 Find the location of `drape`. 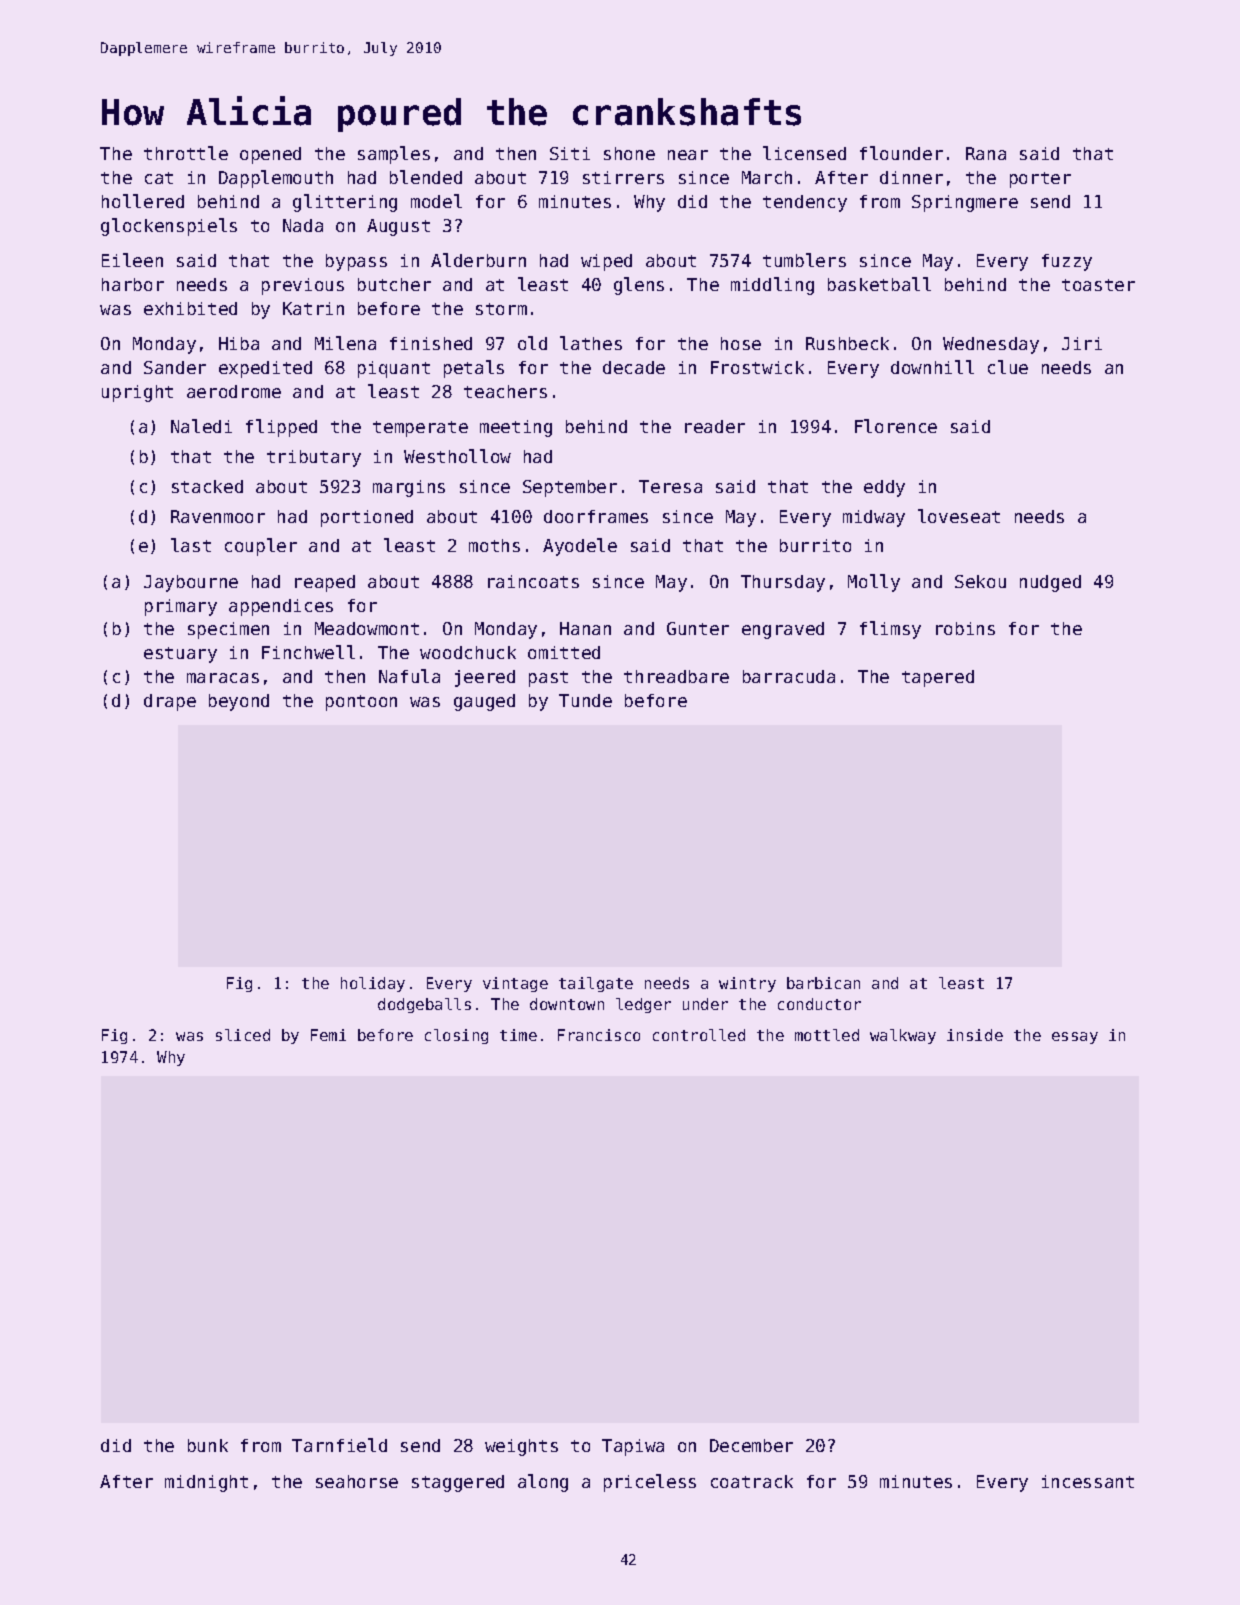

drape is located at coordinates (170, 702).
